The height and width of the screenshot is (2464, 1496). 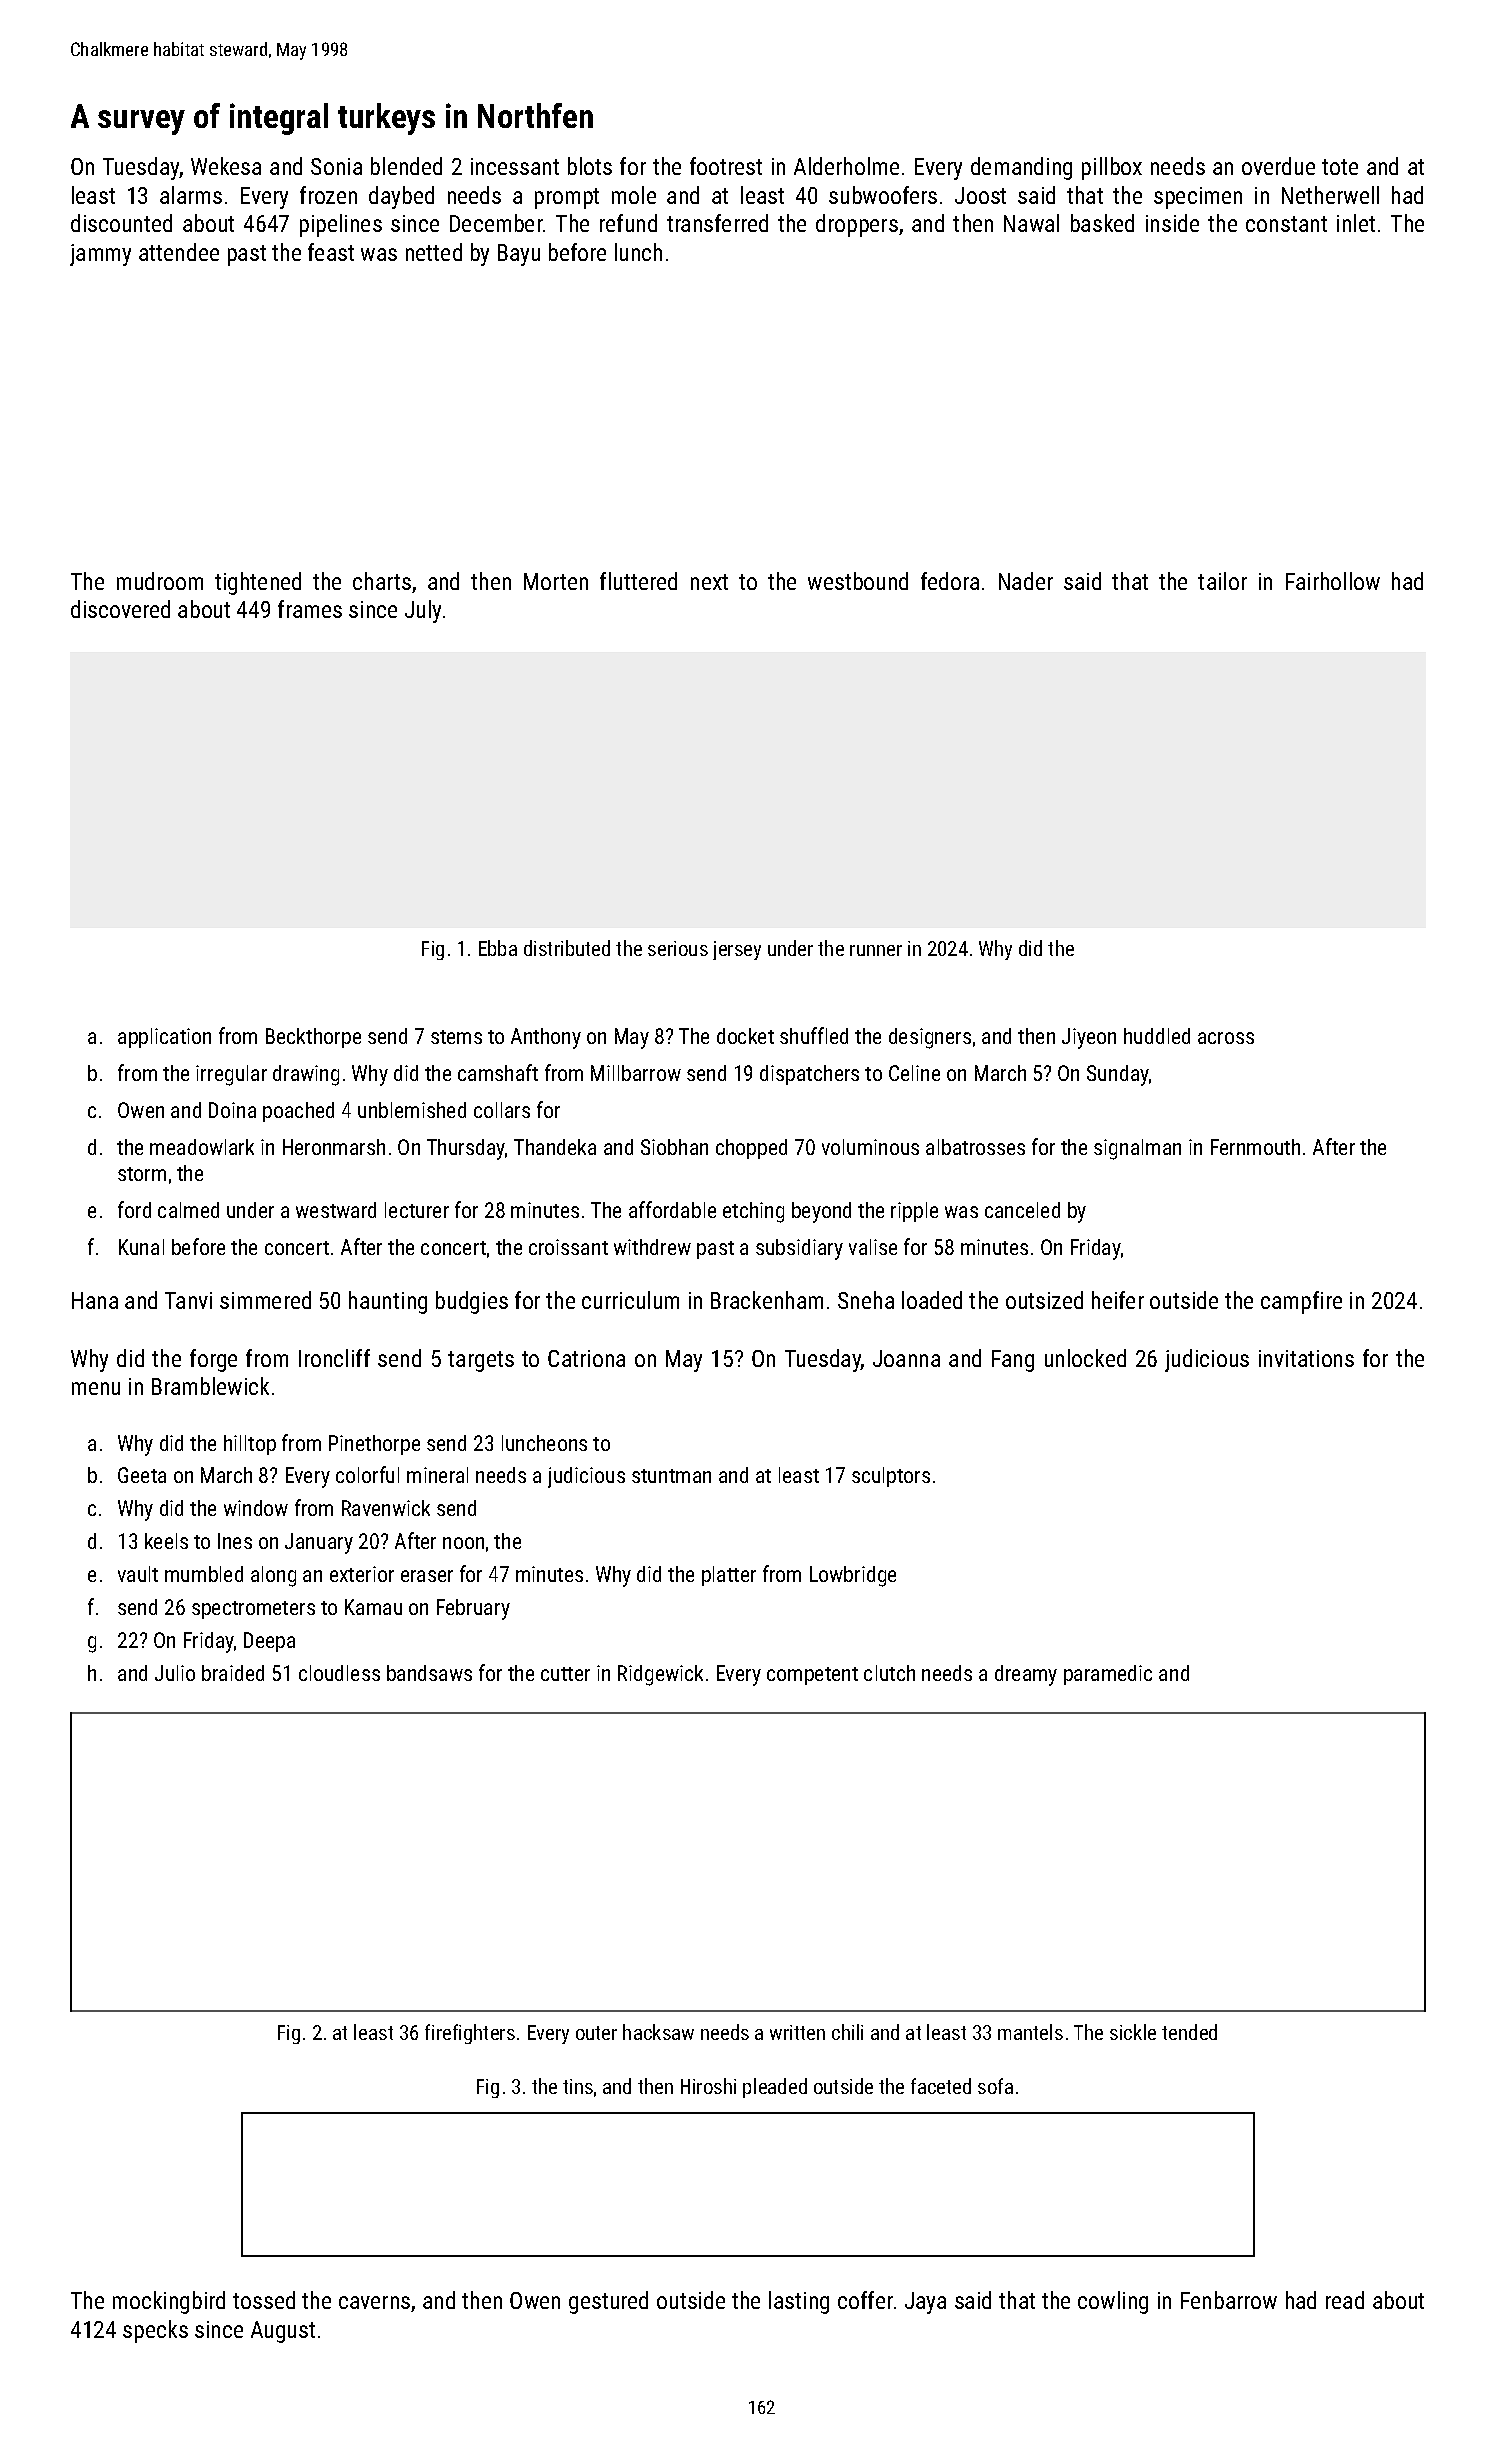 I want to click on August, so click(x=283, y=2332).
